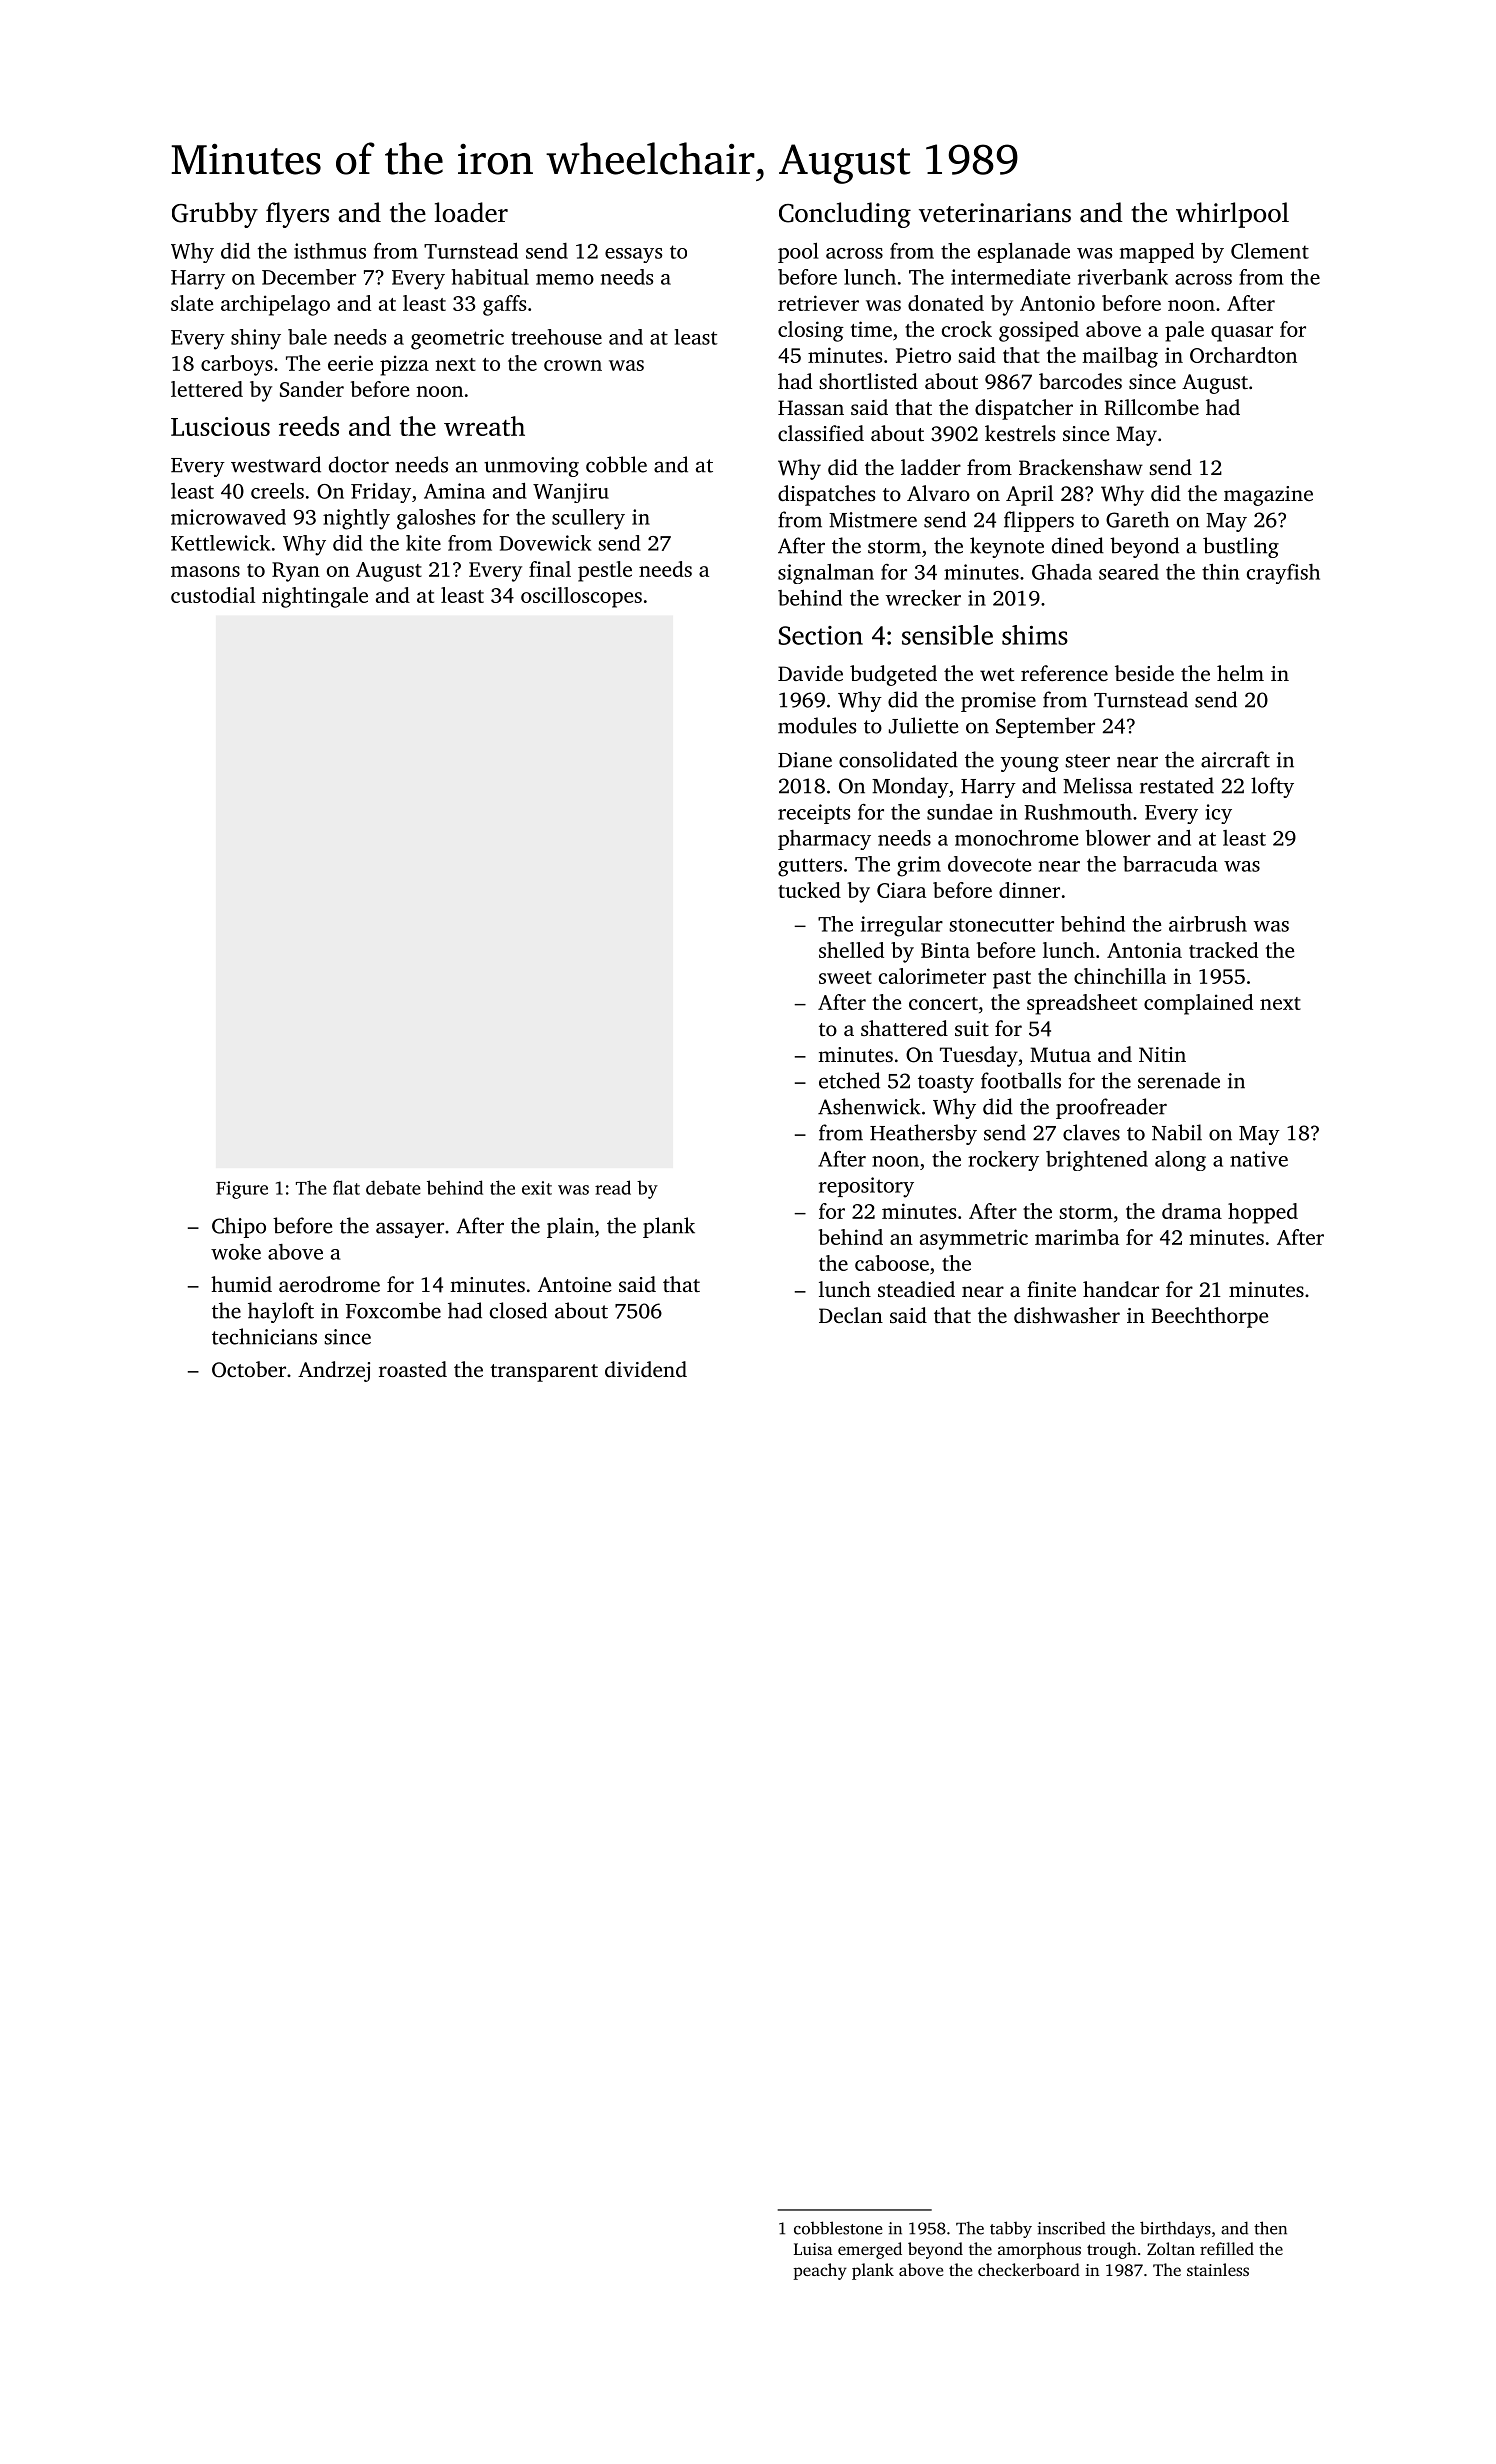 The image size is (1496, 2464). I want to click on October, so click(249, 1369).
